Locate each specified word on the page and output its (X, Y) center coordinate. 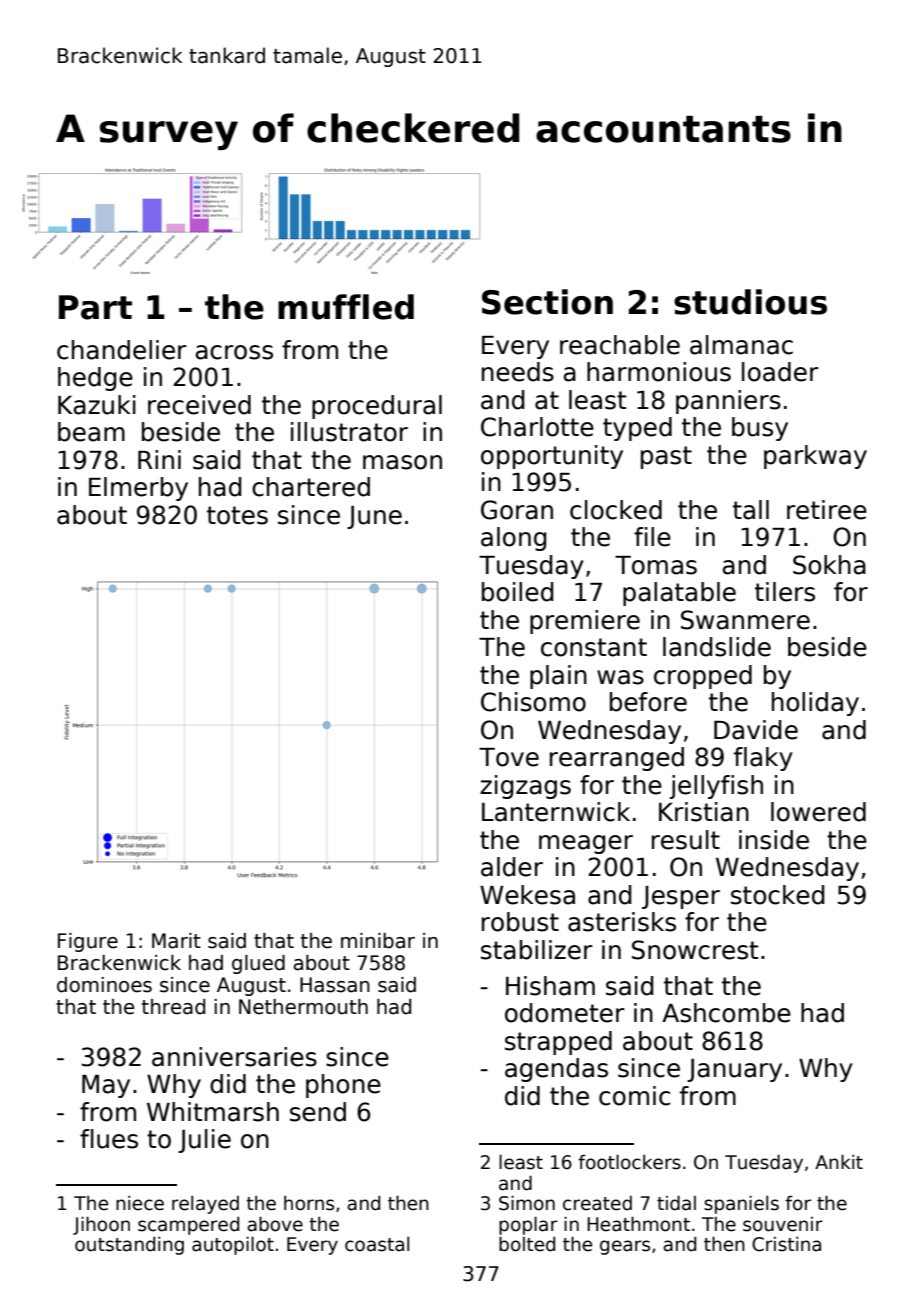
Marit (176, 941)
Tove (509, 757)
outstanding (129, 1246)
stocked (778, 895)
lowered (818, 812)
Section (547, 302)
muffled (346, 307)
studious (750, 302)
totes (237, 515)
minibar (378, 941)
